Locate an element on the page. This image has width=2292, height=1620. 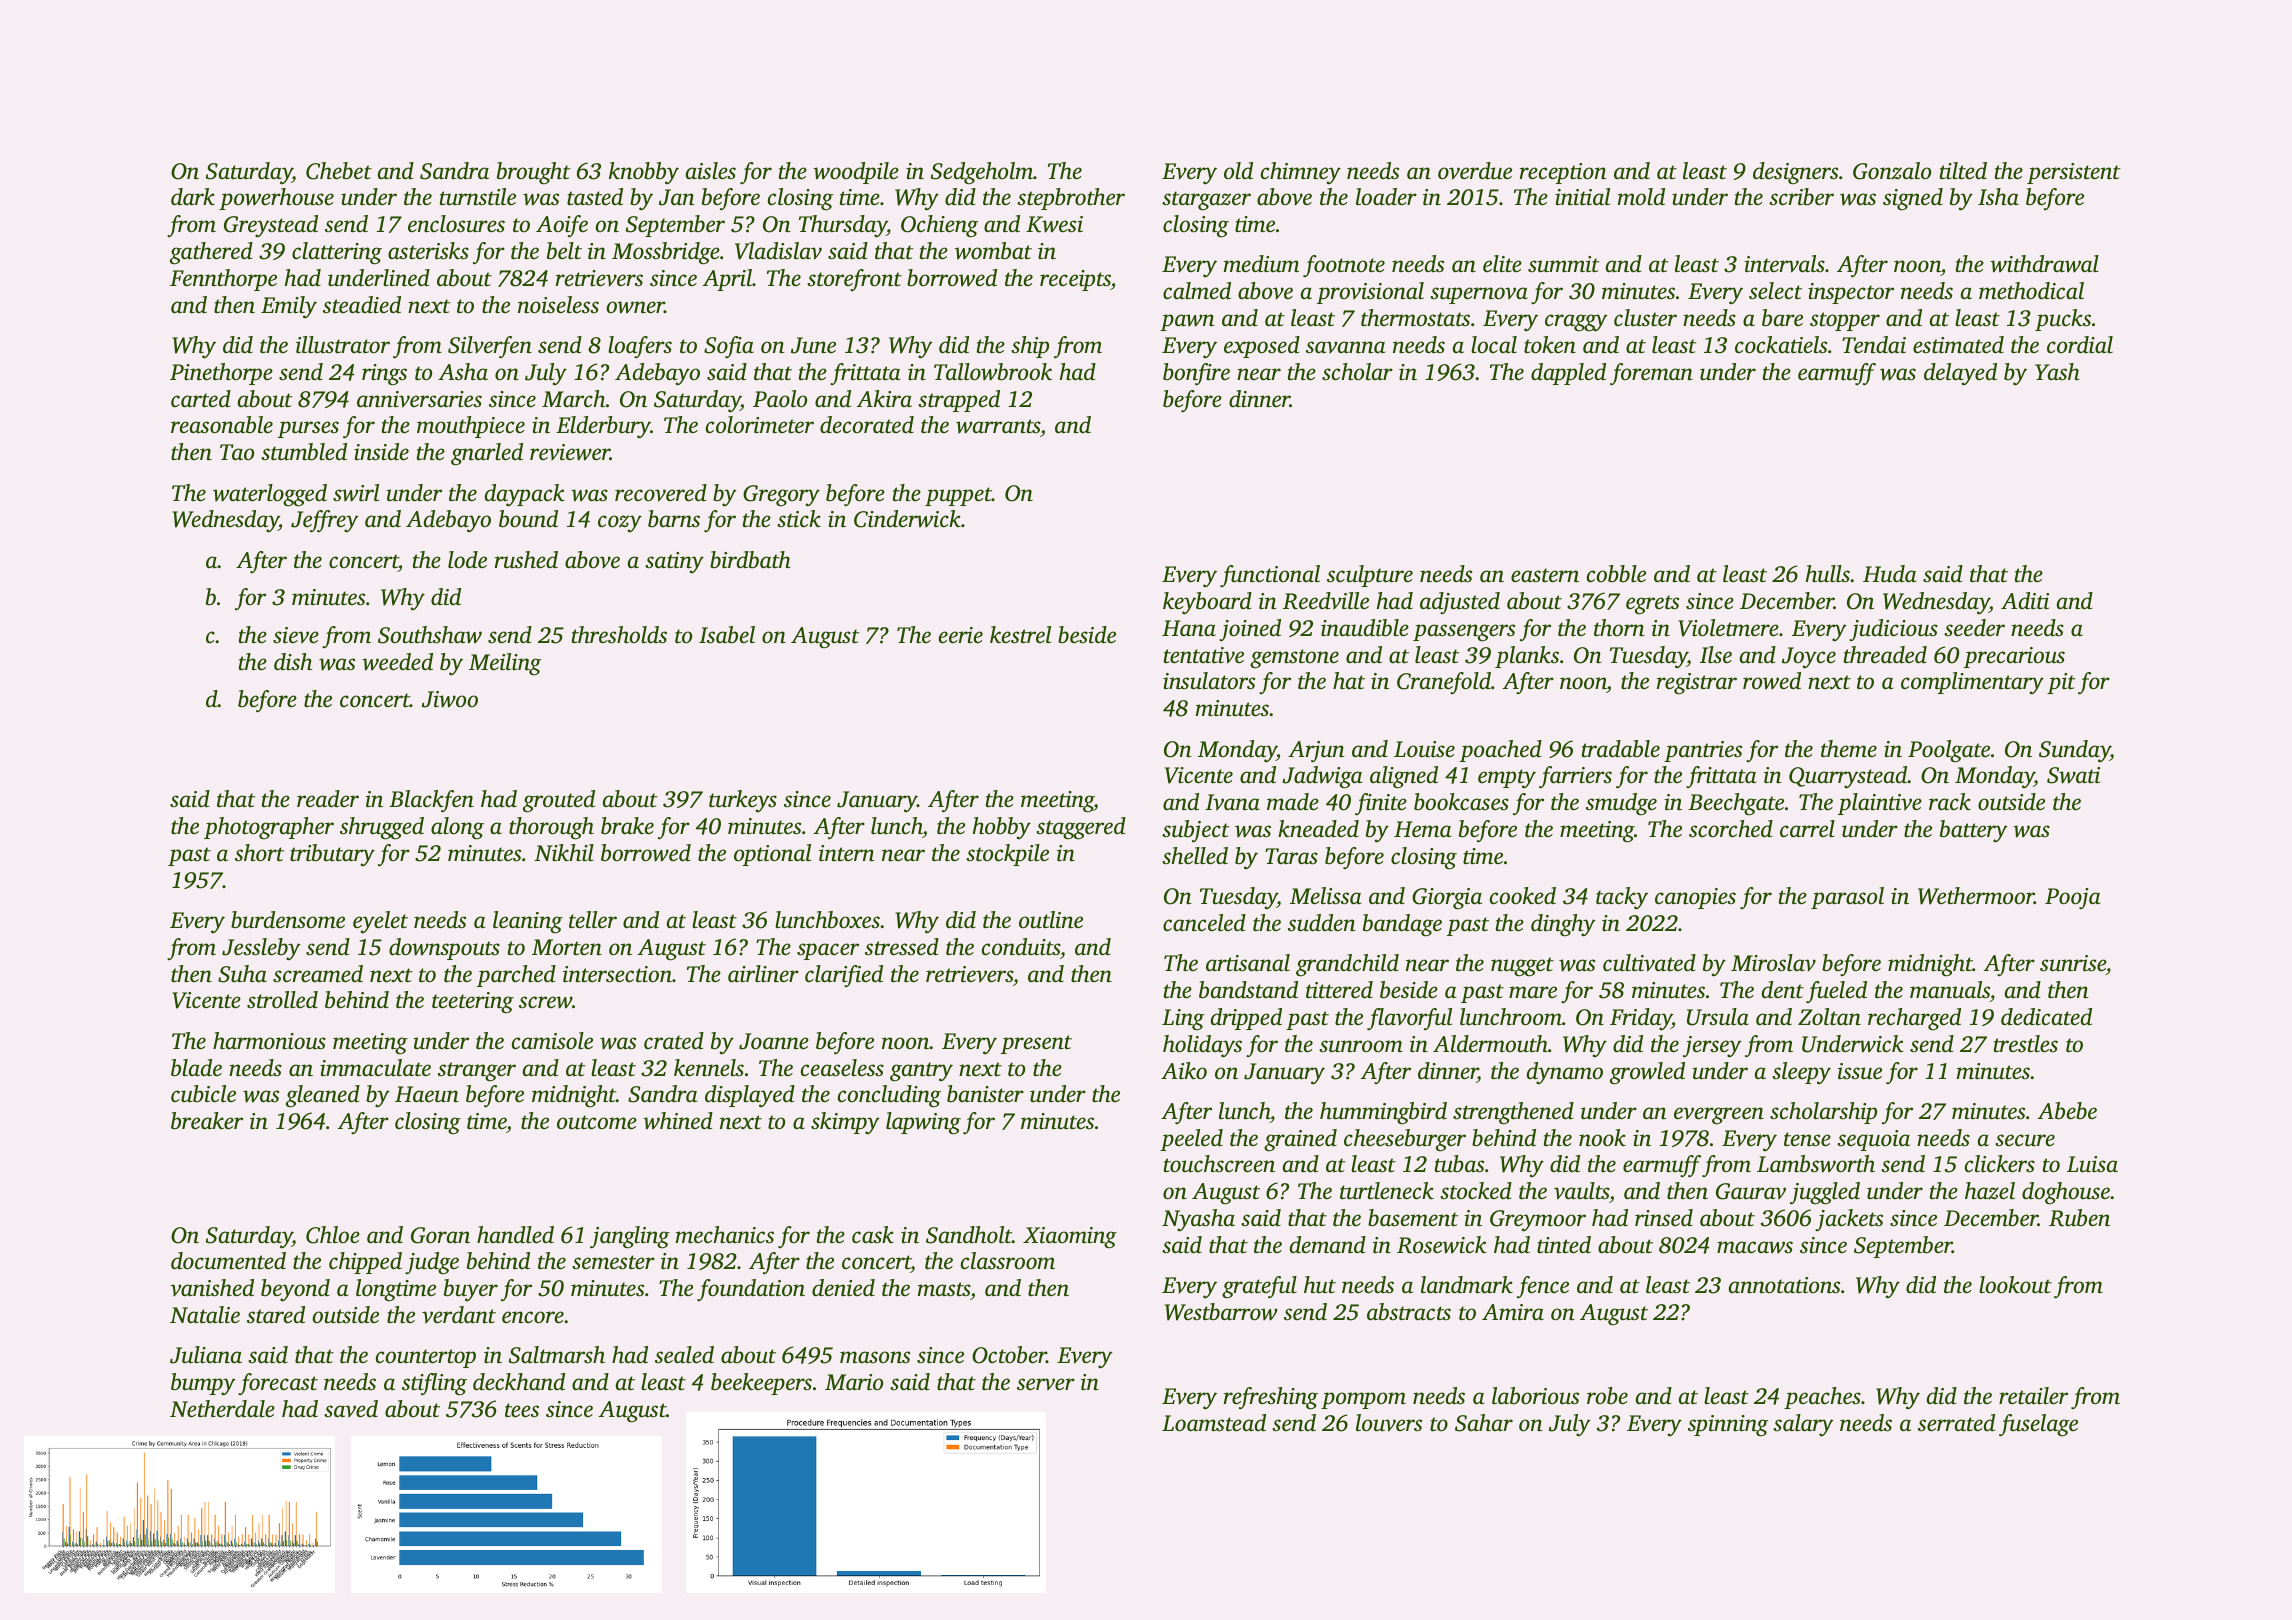
foreman is located at coordinates (1651, 374).
